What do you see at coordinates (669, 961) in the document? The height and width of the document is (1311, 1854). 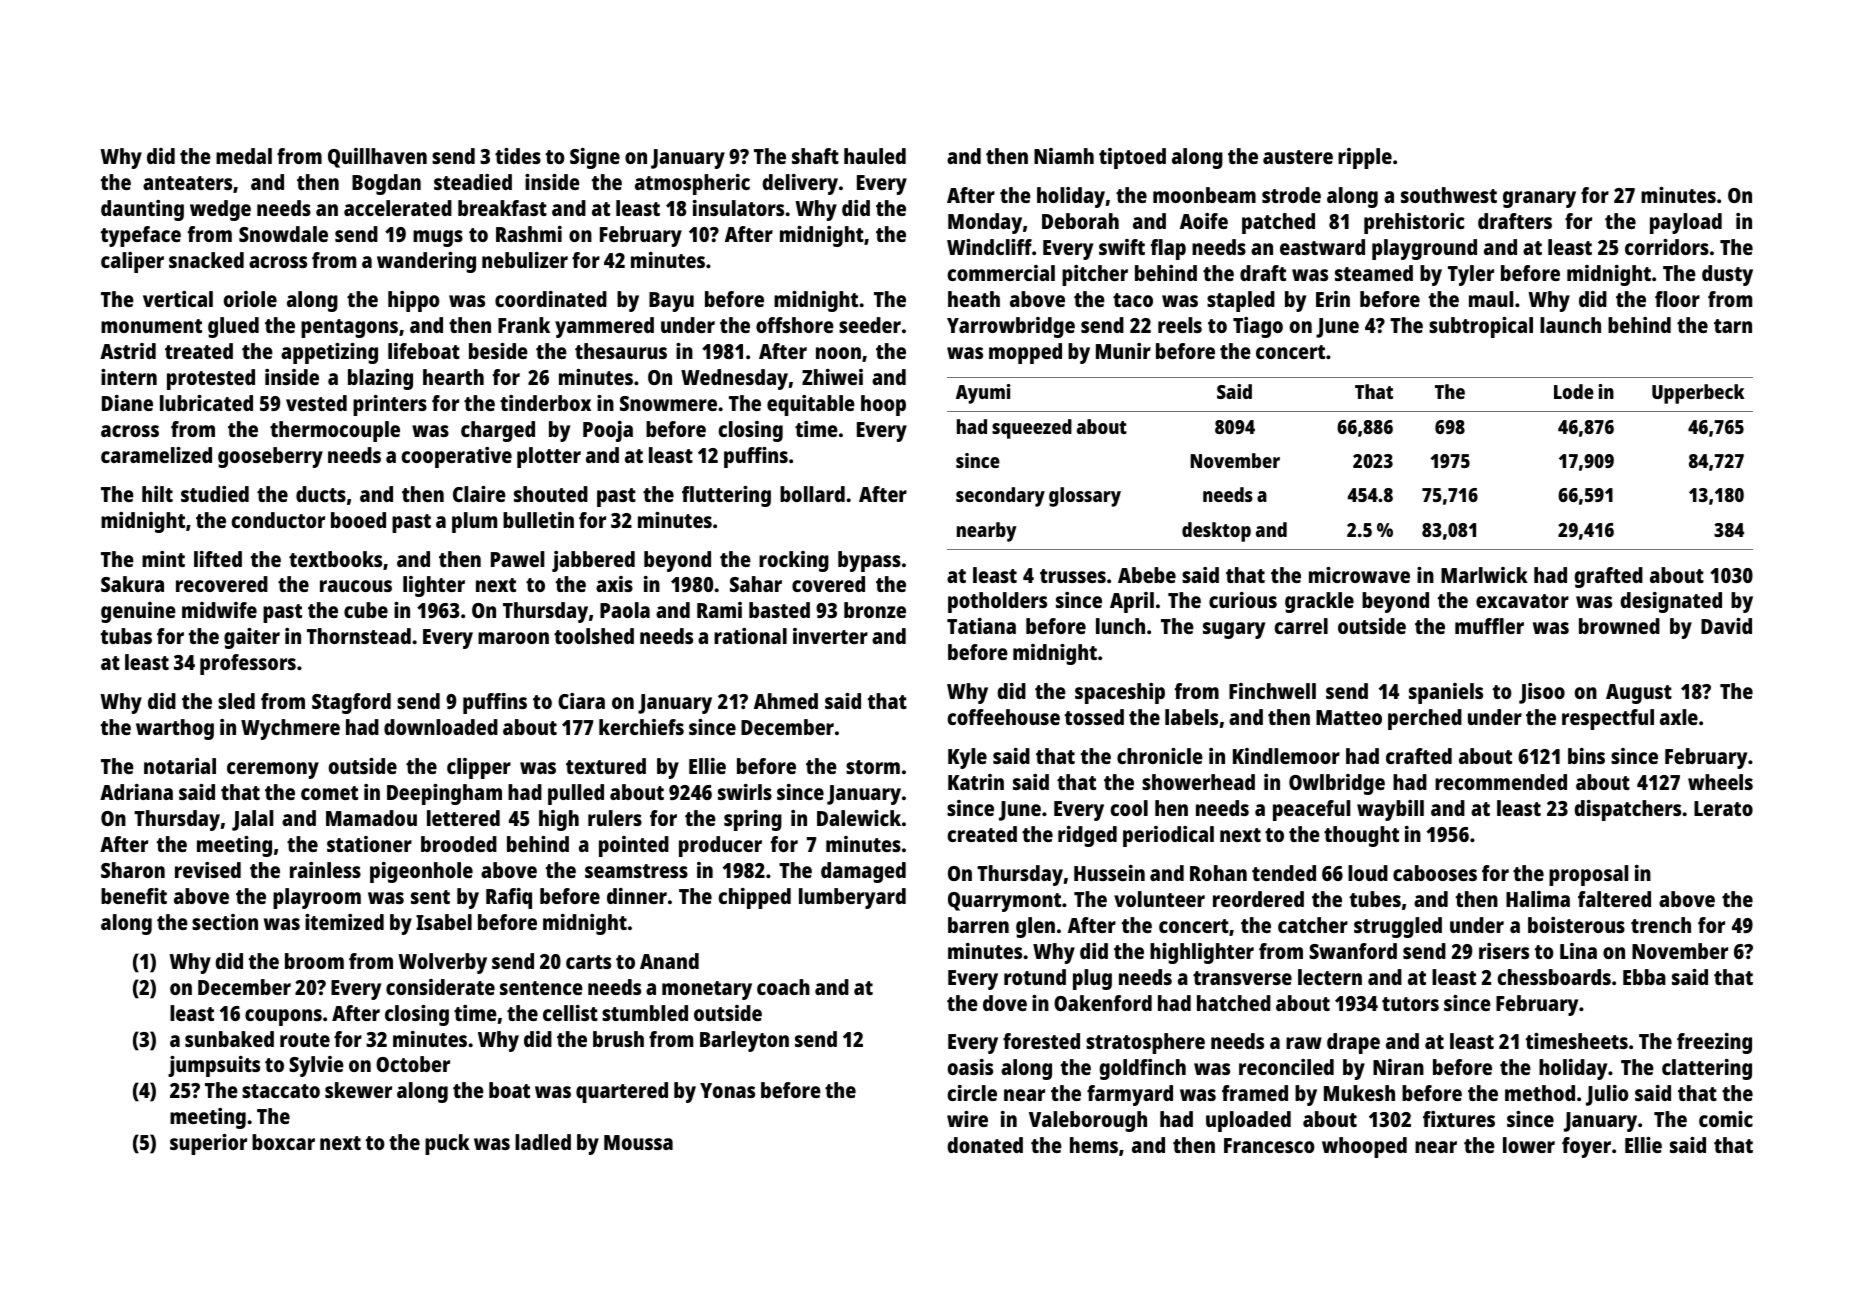 I see `Anand` at bounding box center [669, 961].
